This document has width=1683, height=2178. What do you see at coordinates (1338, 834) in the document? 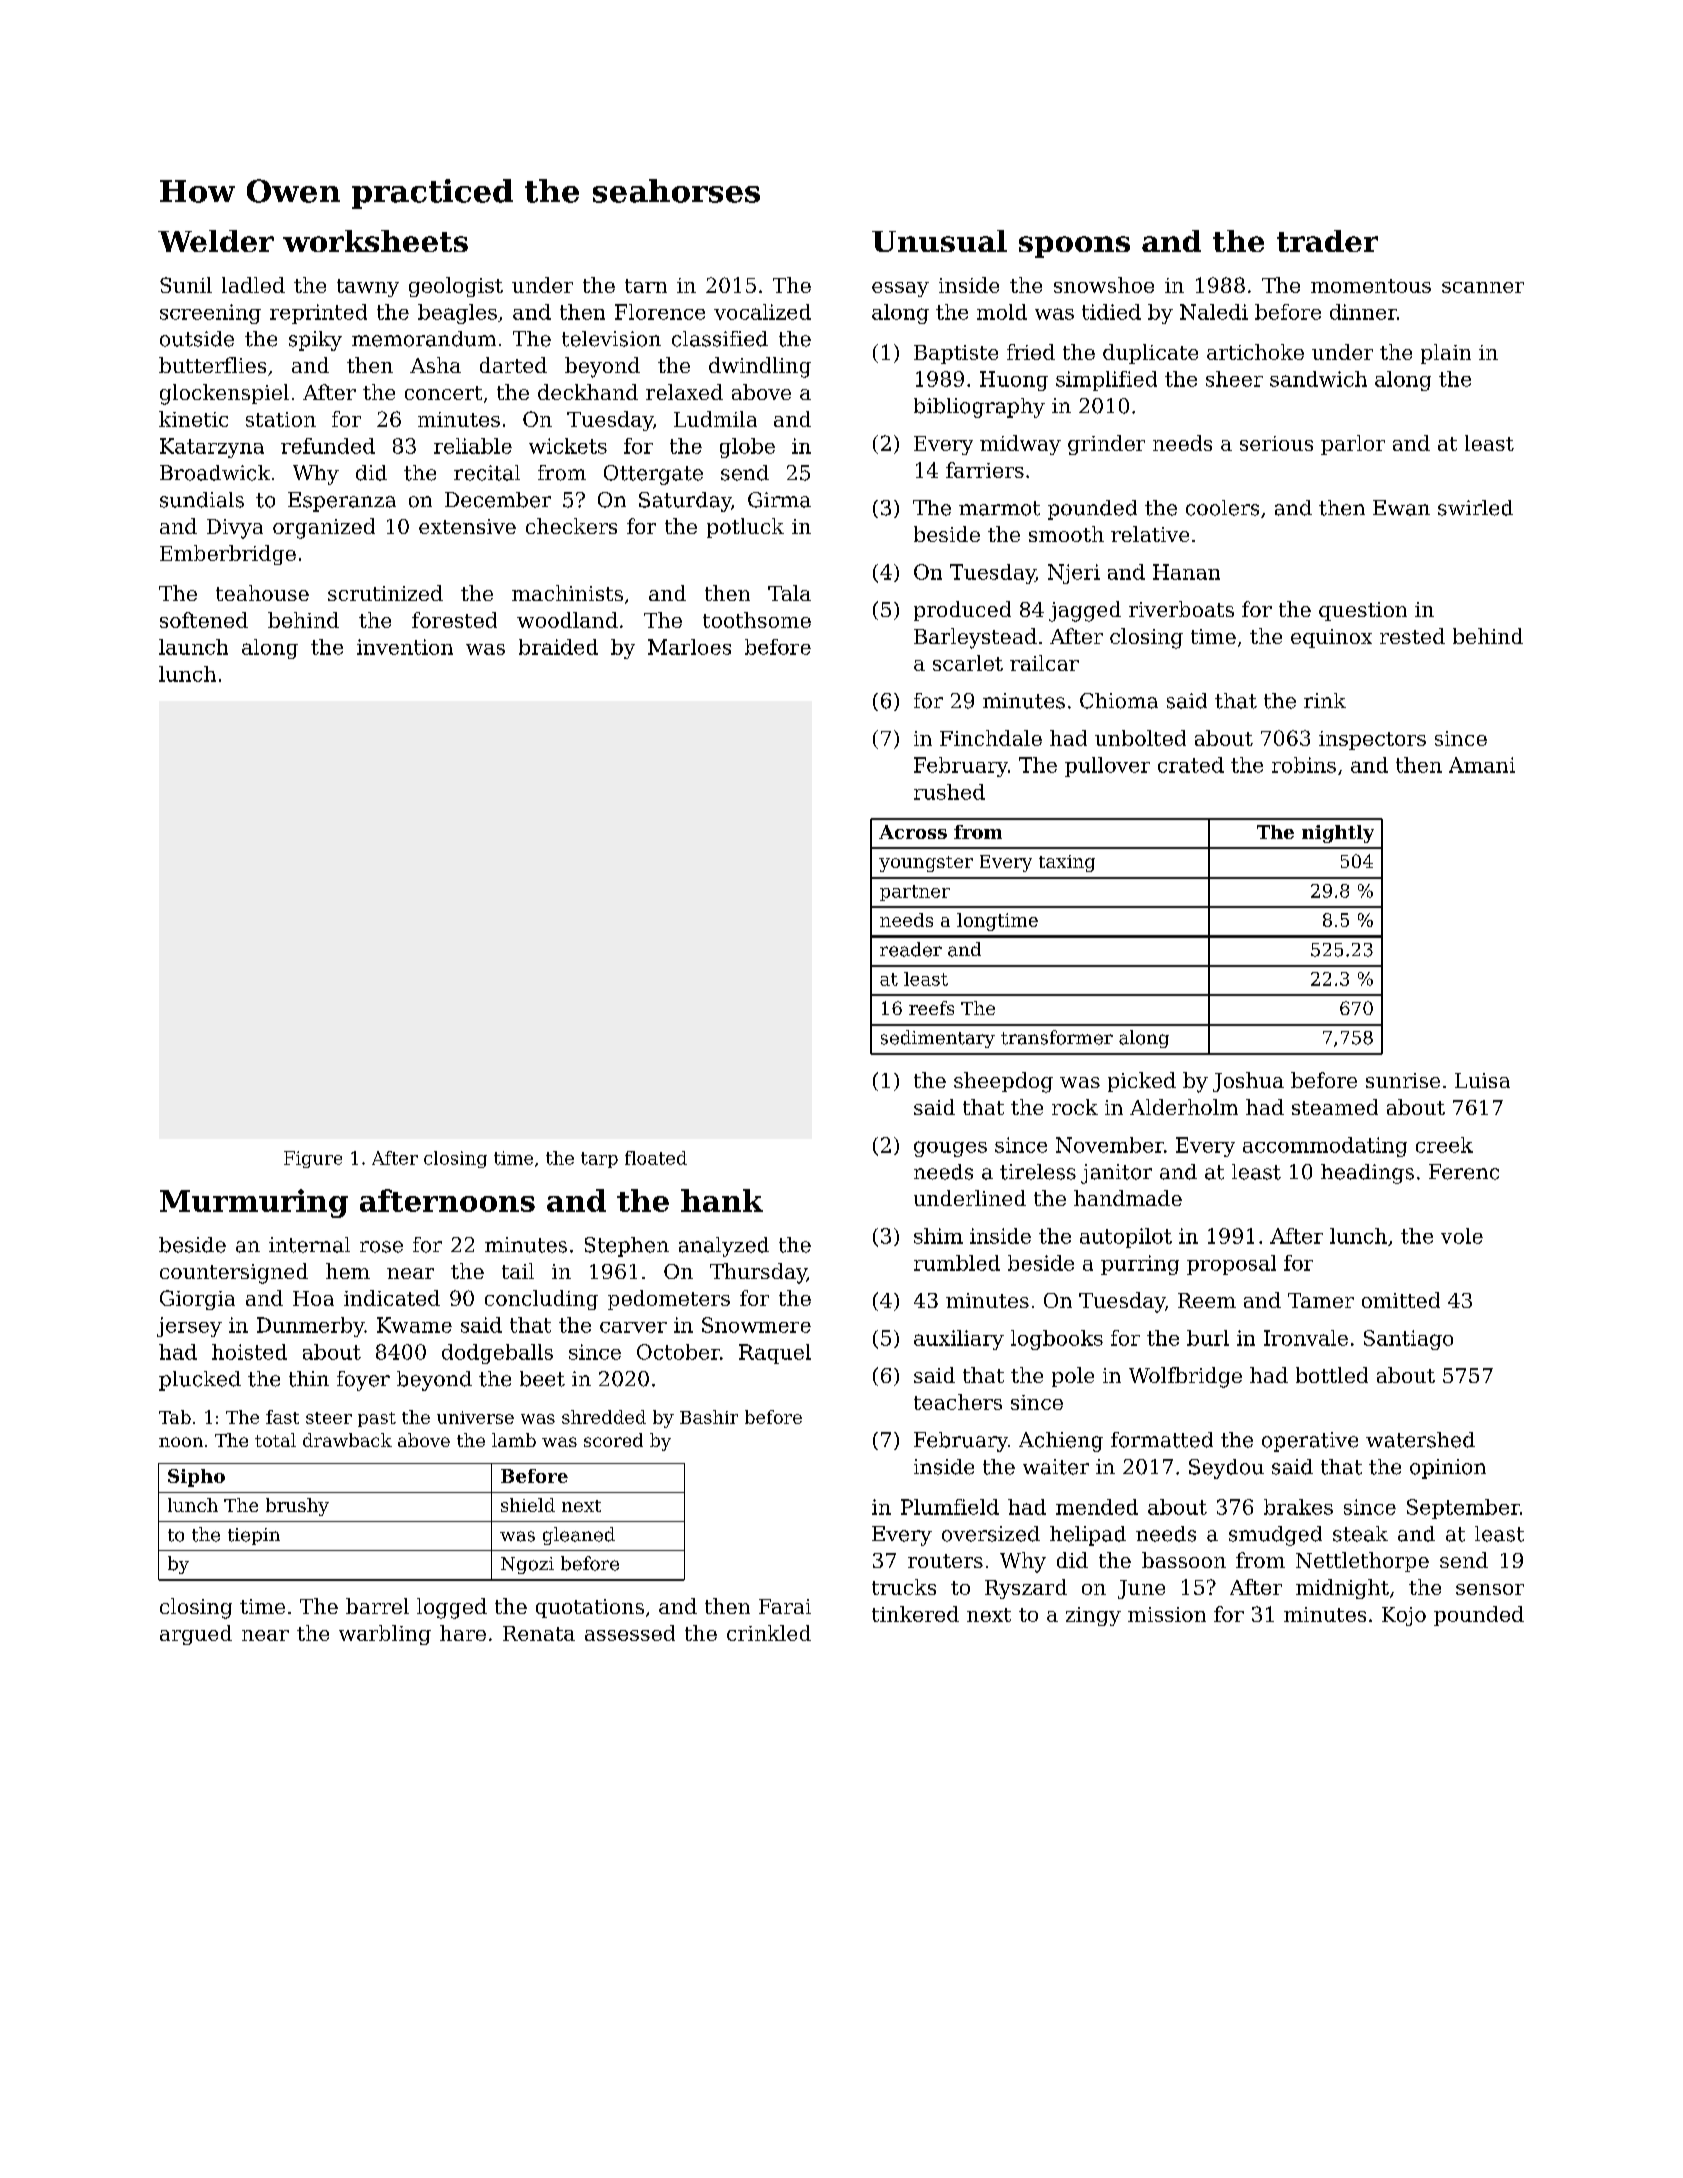
I see `nightly` at bounding box center [1338, 834].
